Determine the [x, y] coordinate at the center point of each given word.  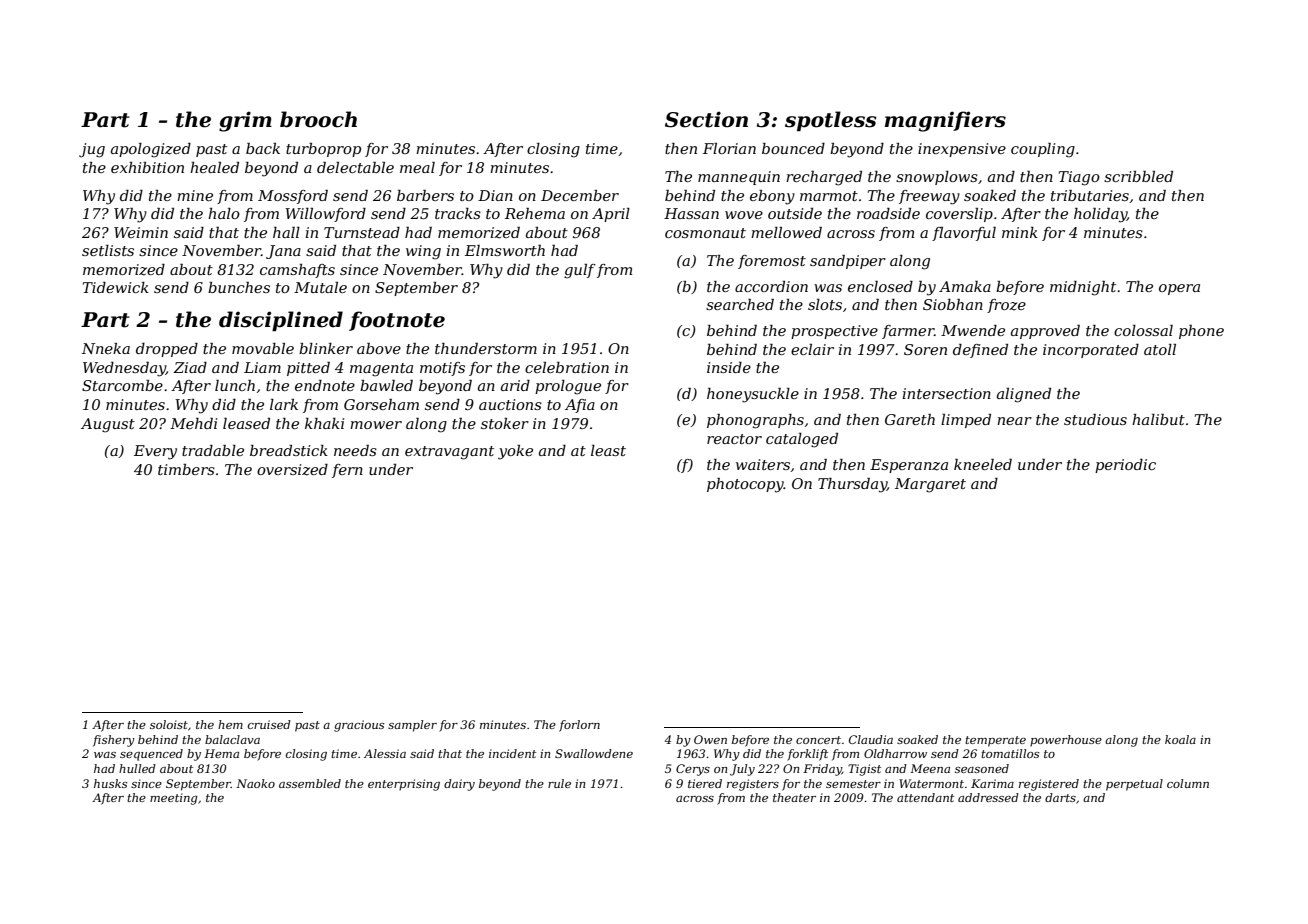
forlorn [579, 726]
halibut [1158, 419]
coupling [1043, 150]
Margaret [930, 485]
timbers [186, 469]
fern [347, 471]
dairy [459, 785]
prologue [568, 387]
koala [1180, 739]
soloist [169, 724]
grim [245, 121]
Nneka [106, 348]
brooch [318, 119]
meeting [174, 799]
